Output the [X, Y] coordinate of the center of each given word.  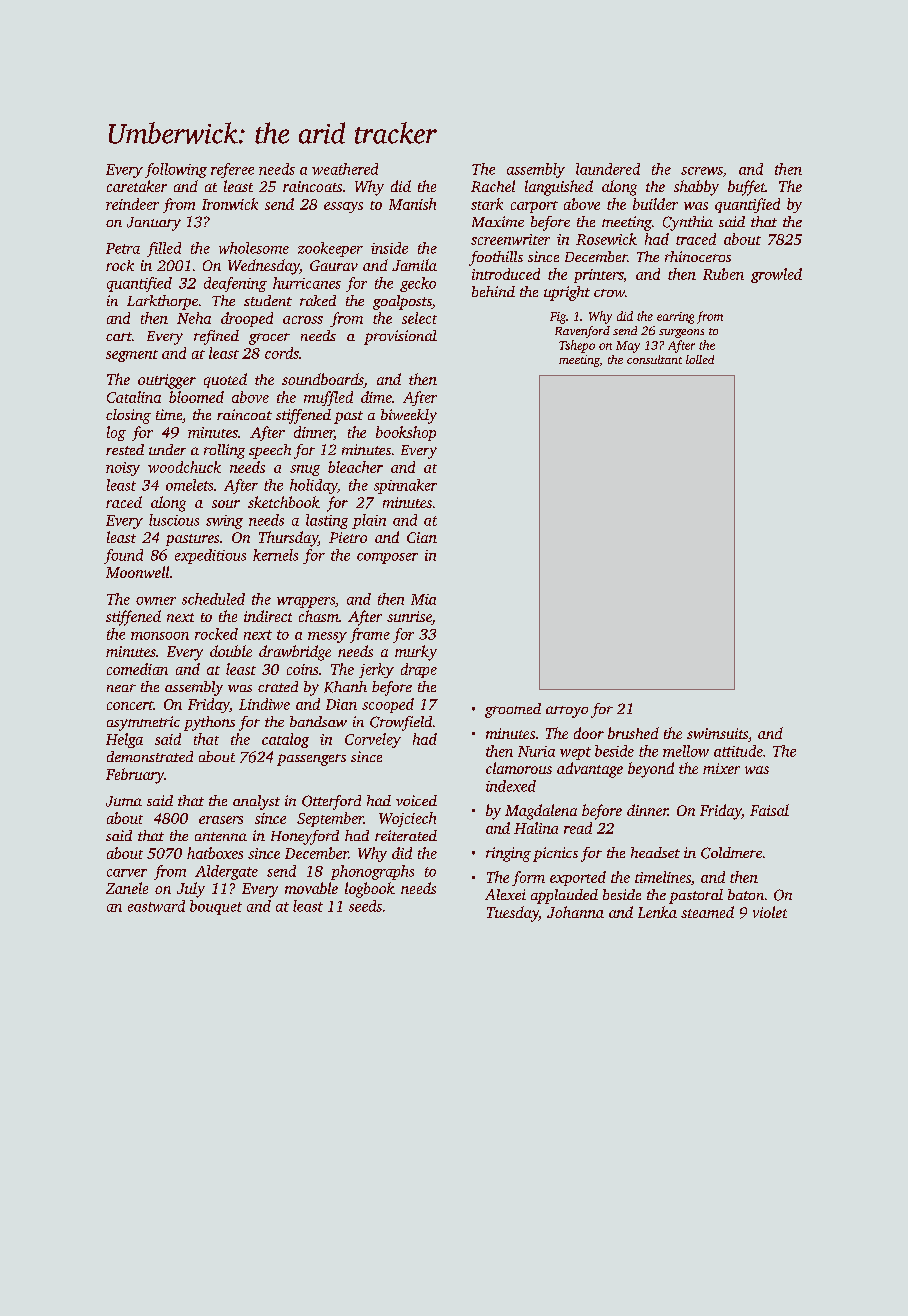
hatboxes [215, 853]
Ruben [723, 274]
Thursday [288, 539]
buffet [746, 188]
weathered [345, 169]
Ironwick [230, 204]
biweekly [409, 416]
